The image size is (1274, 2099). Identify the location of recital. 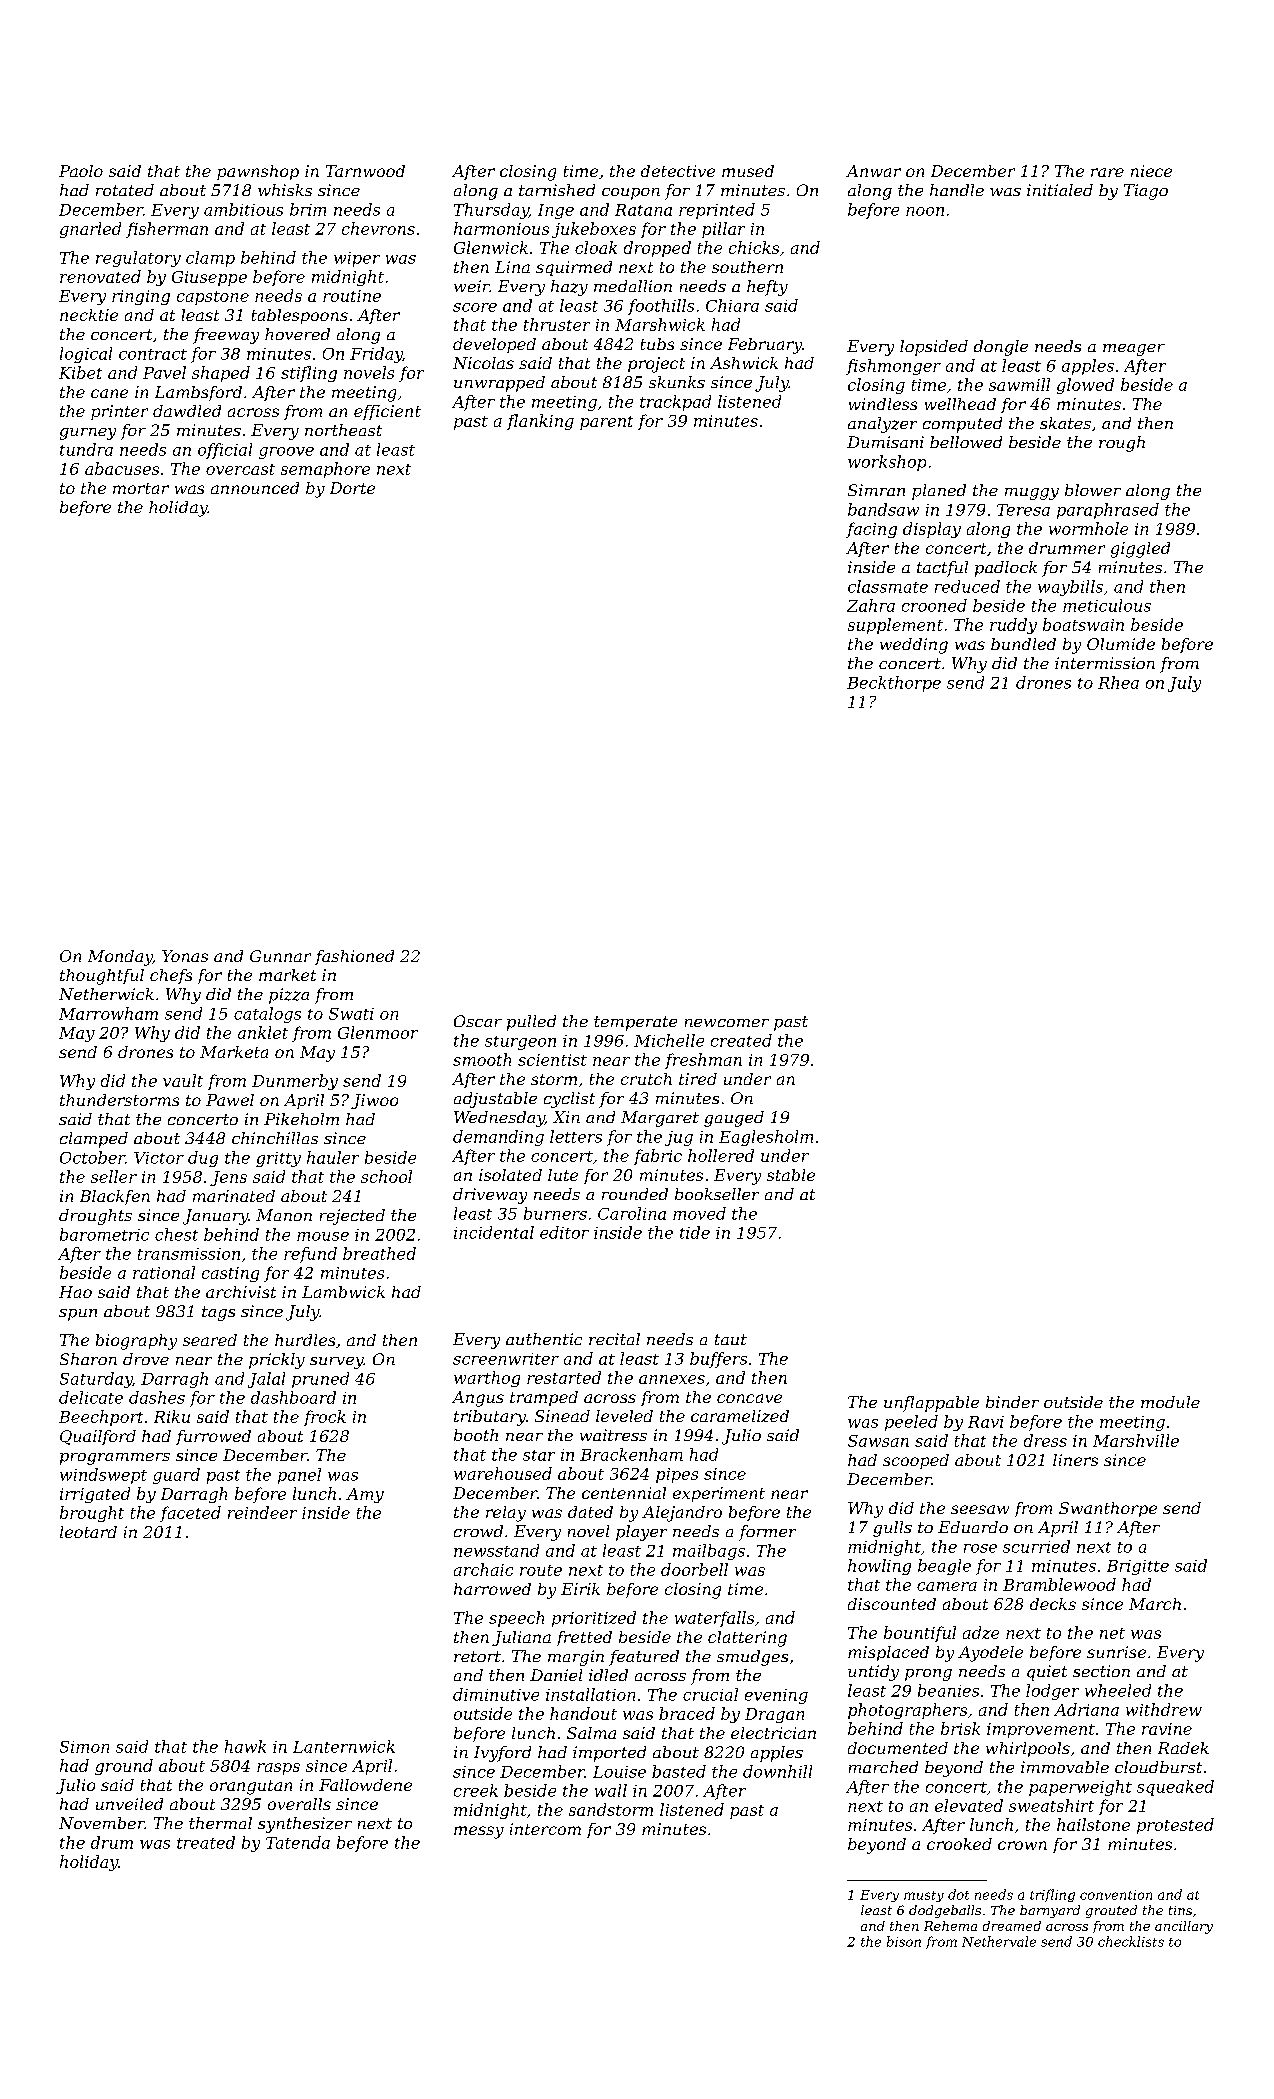
(614, 1339).
